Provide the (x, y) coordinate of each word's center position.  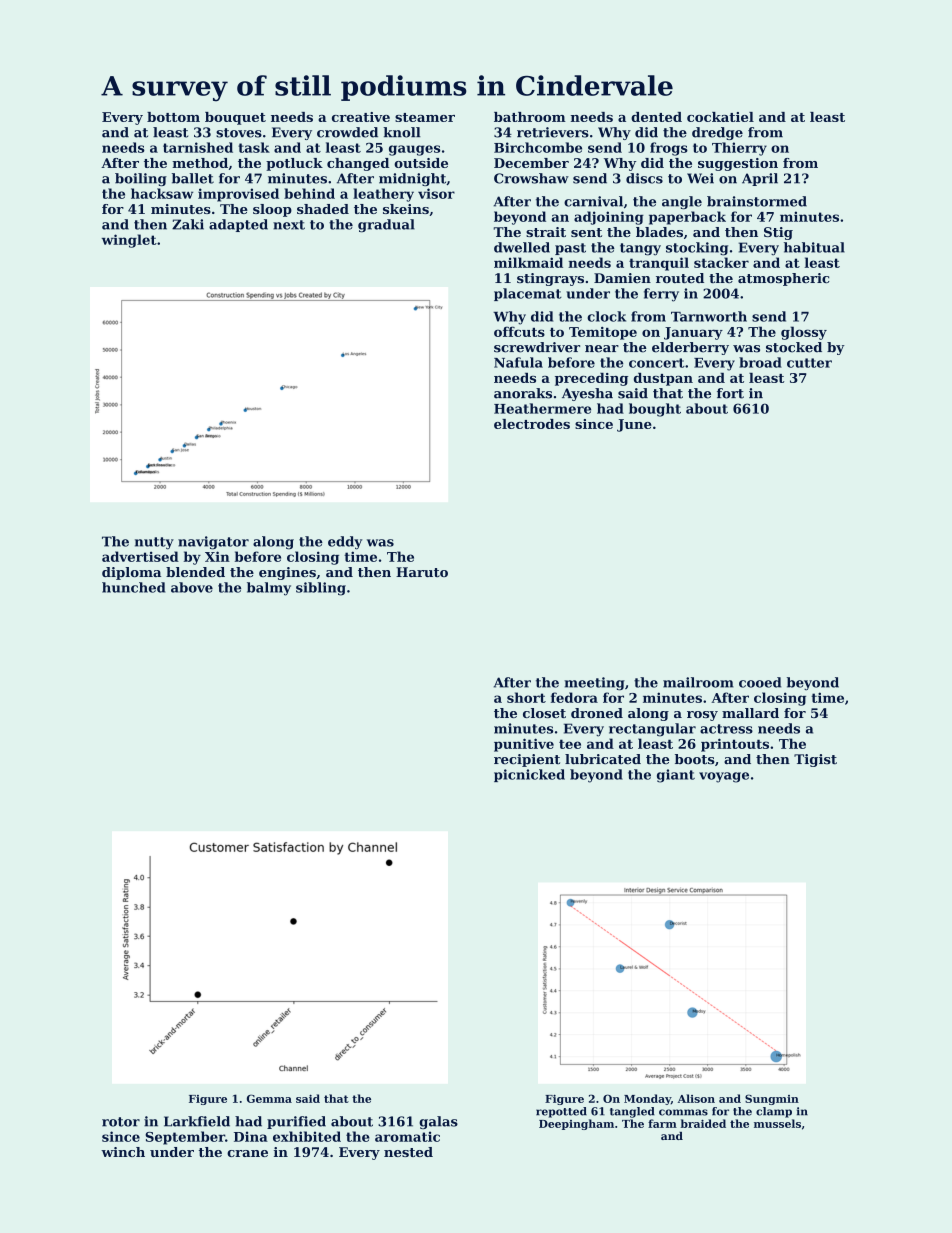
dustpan (663, 379)
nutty (154, 543)
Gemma (269, 1098)
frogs (669, 149)
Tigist (815, 760)
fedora (574, 697)
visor (436, 193)
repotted (561, 1112)
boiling (141, 179)
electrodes (532, 424)
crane (247, 1153)
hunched (133, 587)
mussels (777, 1123)
